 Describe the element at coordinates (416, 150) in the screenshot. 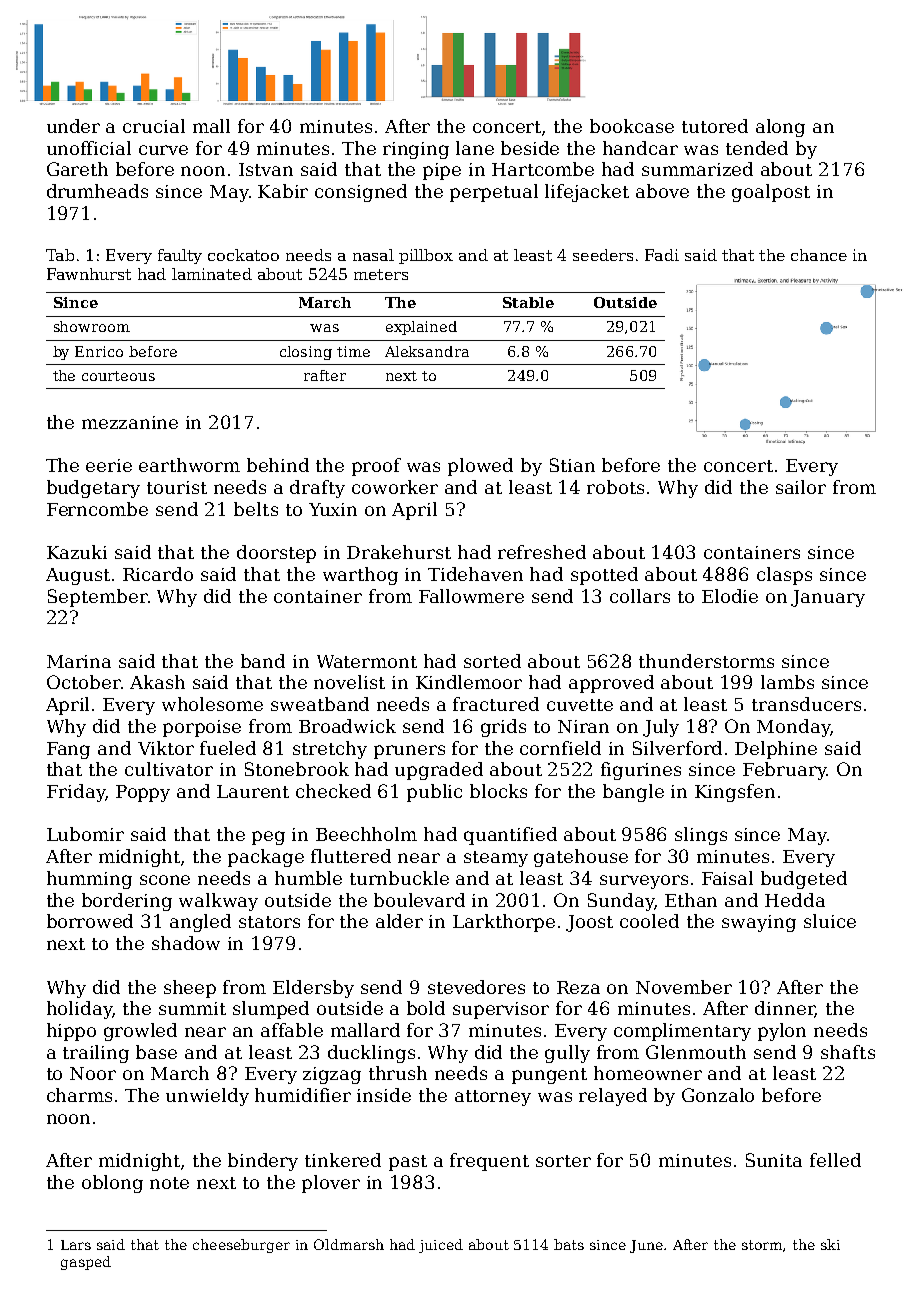

I see `ringing` at that location.
